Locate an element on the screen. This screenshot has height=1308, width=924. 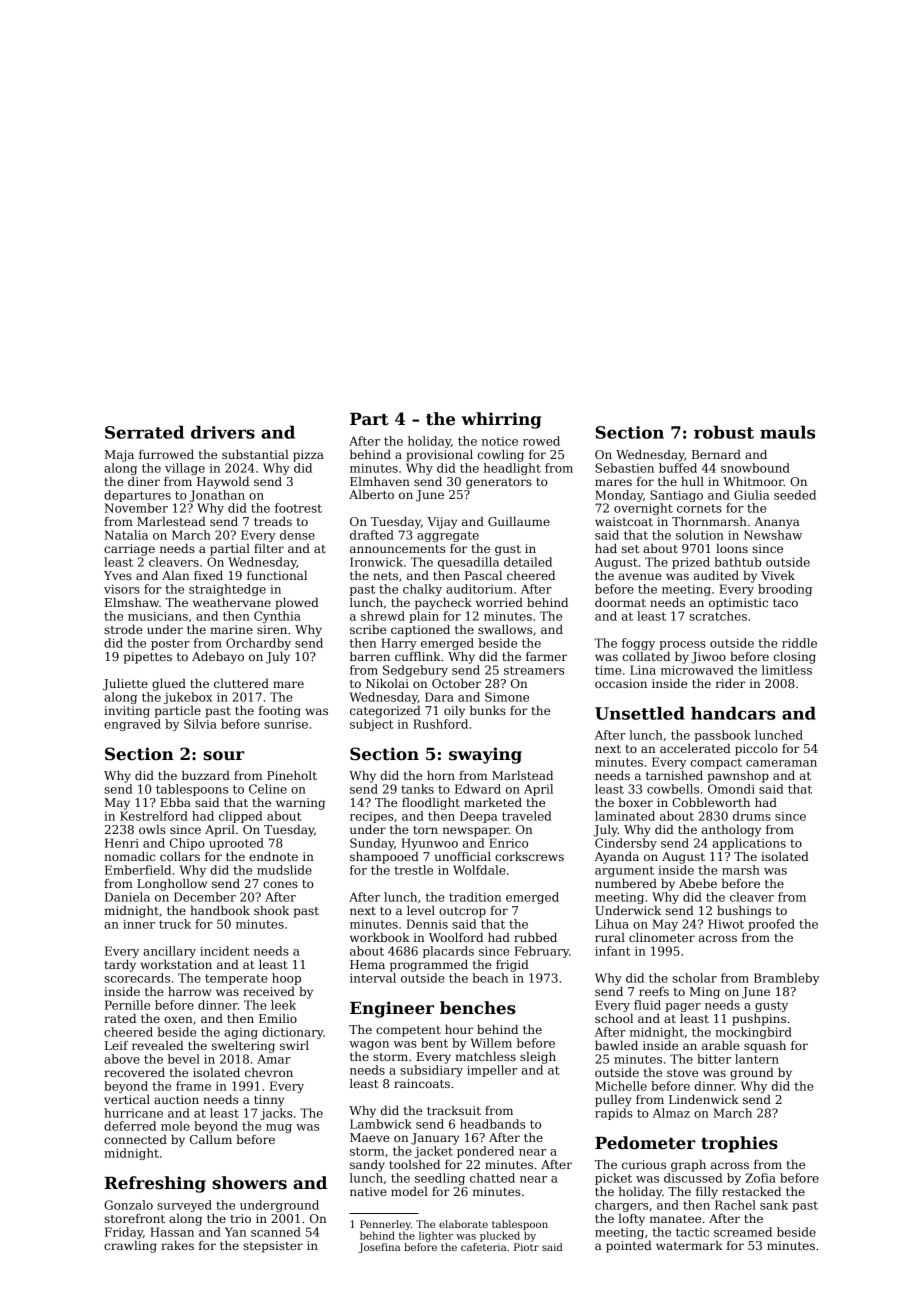
proofed is located at coordinates (771, 925).
